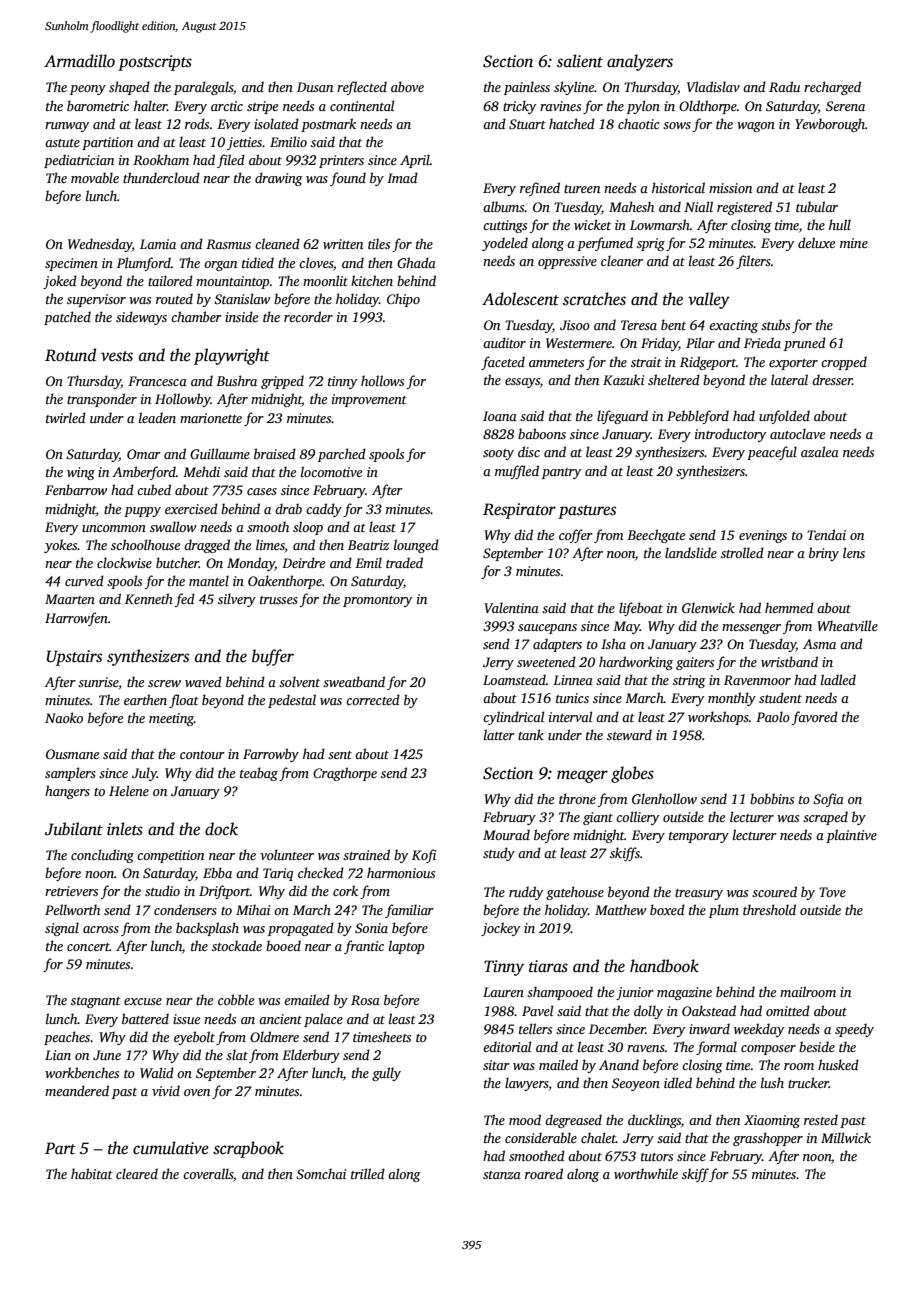 The width and height of the document is (924, 1308). What do you see at coordinates (368, 1173) in the document?
I see `trilled` at bounding box center [368, 1173].
